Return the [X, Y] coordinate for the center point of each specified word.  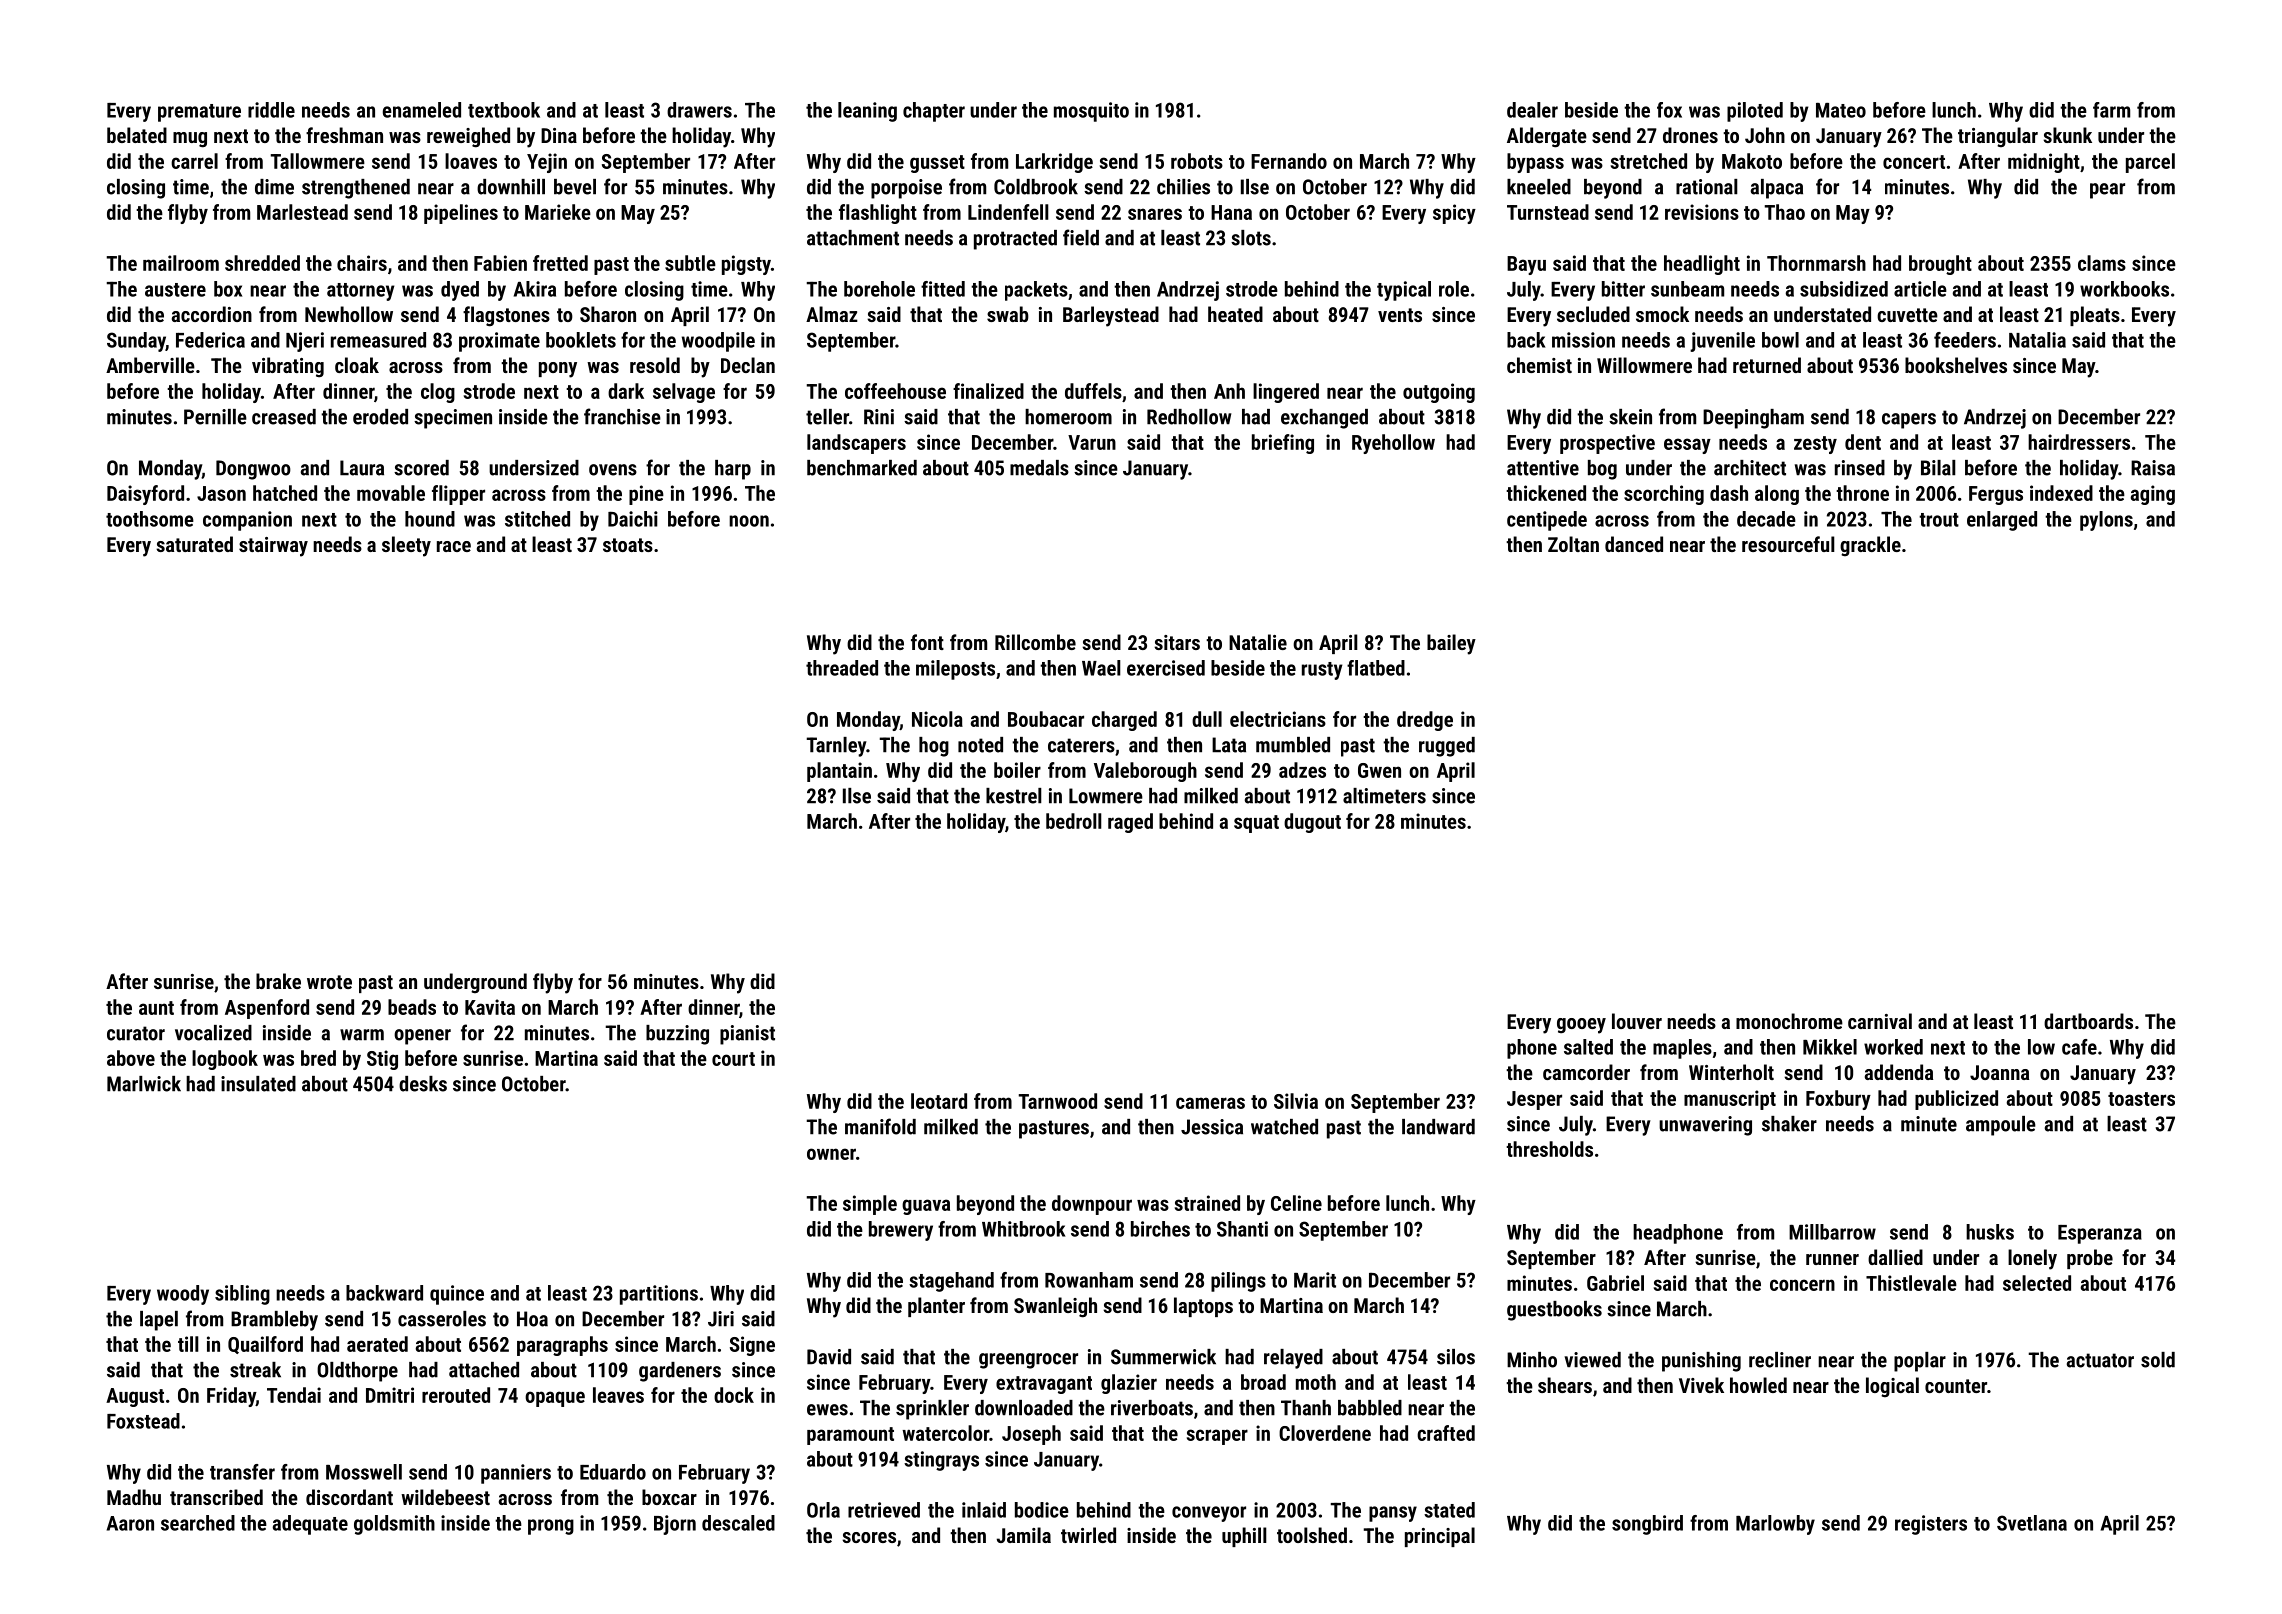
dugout [1312, 823]
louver [1637, 1021]
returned [1767, 365]
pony [558, 370]
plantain [839, 772]
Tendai [294, 1395]
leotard [939, 1101]
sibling [242, 1295]
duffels [1093, 391]
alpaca [1777, 189]
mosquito [1091, 112]
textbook [504, 110]
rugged [1447, 747]
